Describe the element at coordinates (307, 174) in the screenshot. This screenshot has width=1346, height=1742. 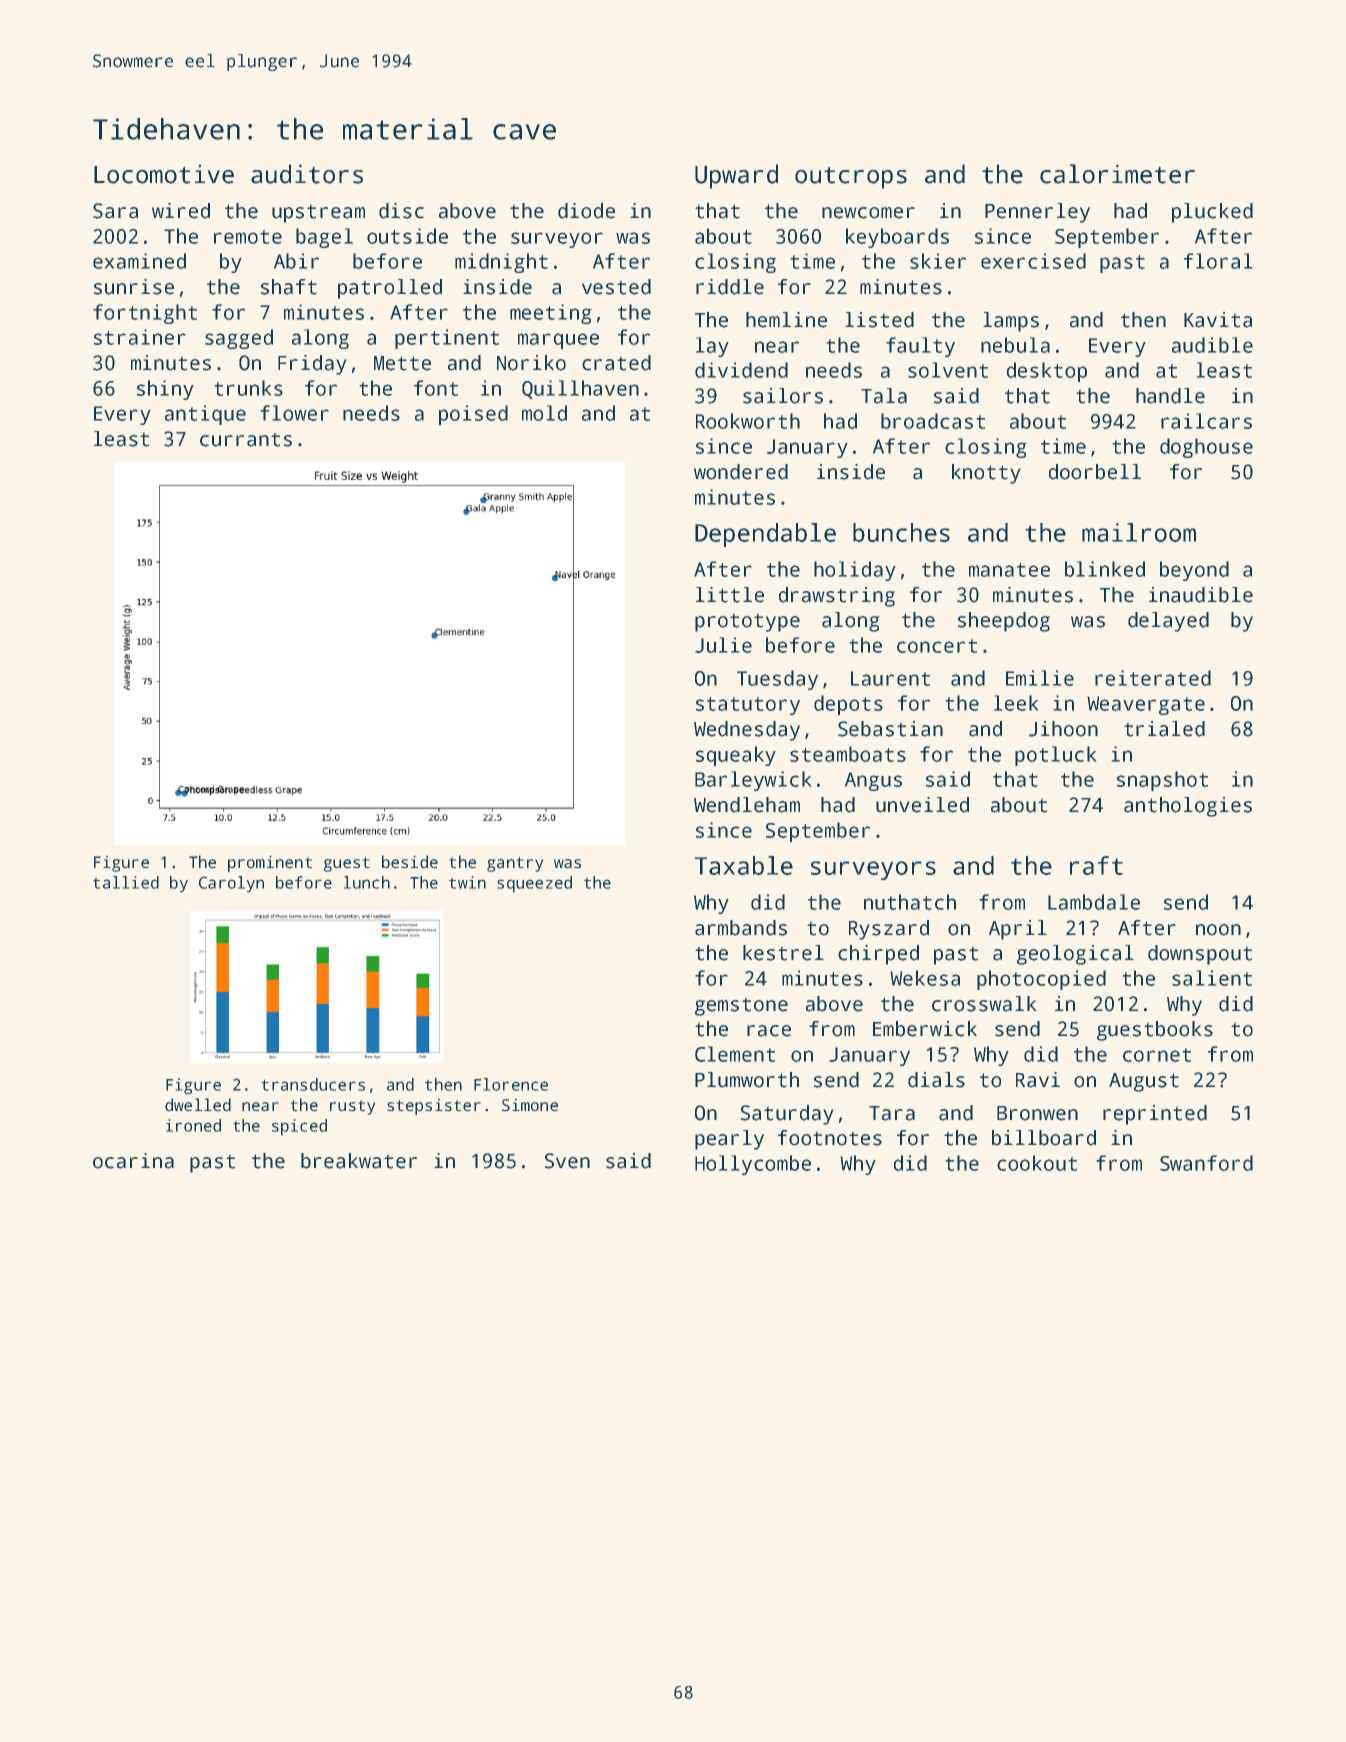
I see `auditors` at that location.
